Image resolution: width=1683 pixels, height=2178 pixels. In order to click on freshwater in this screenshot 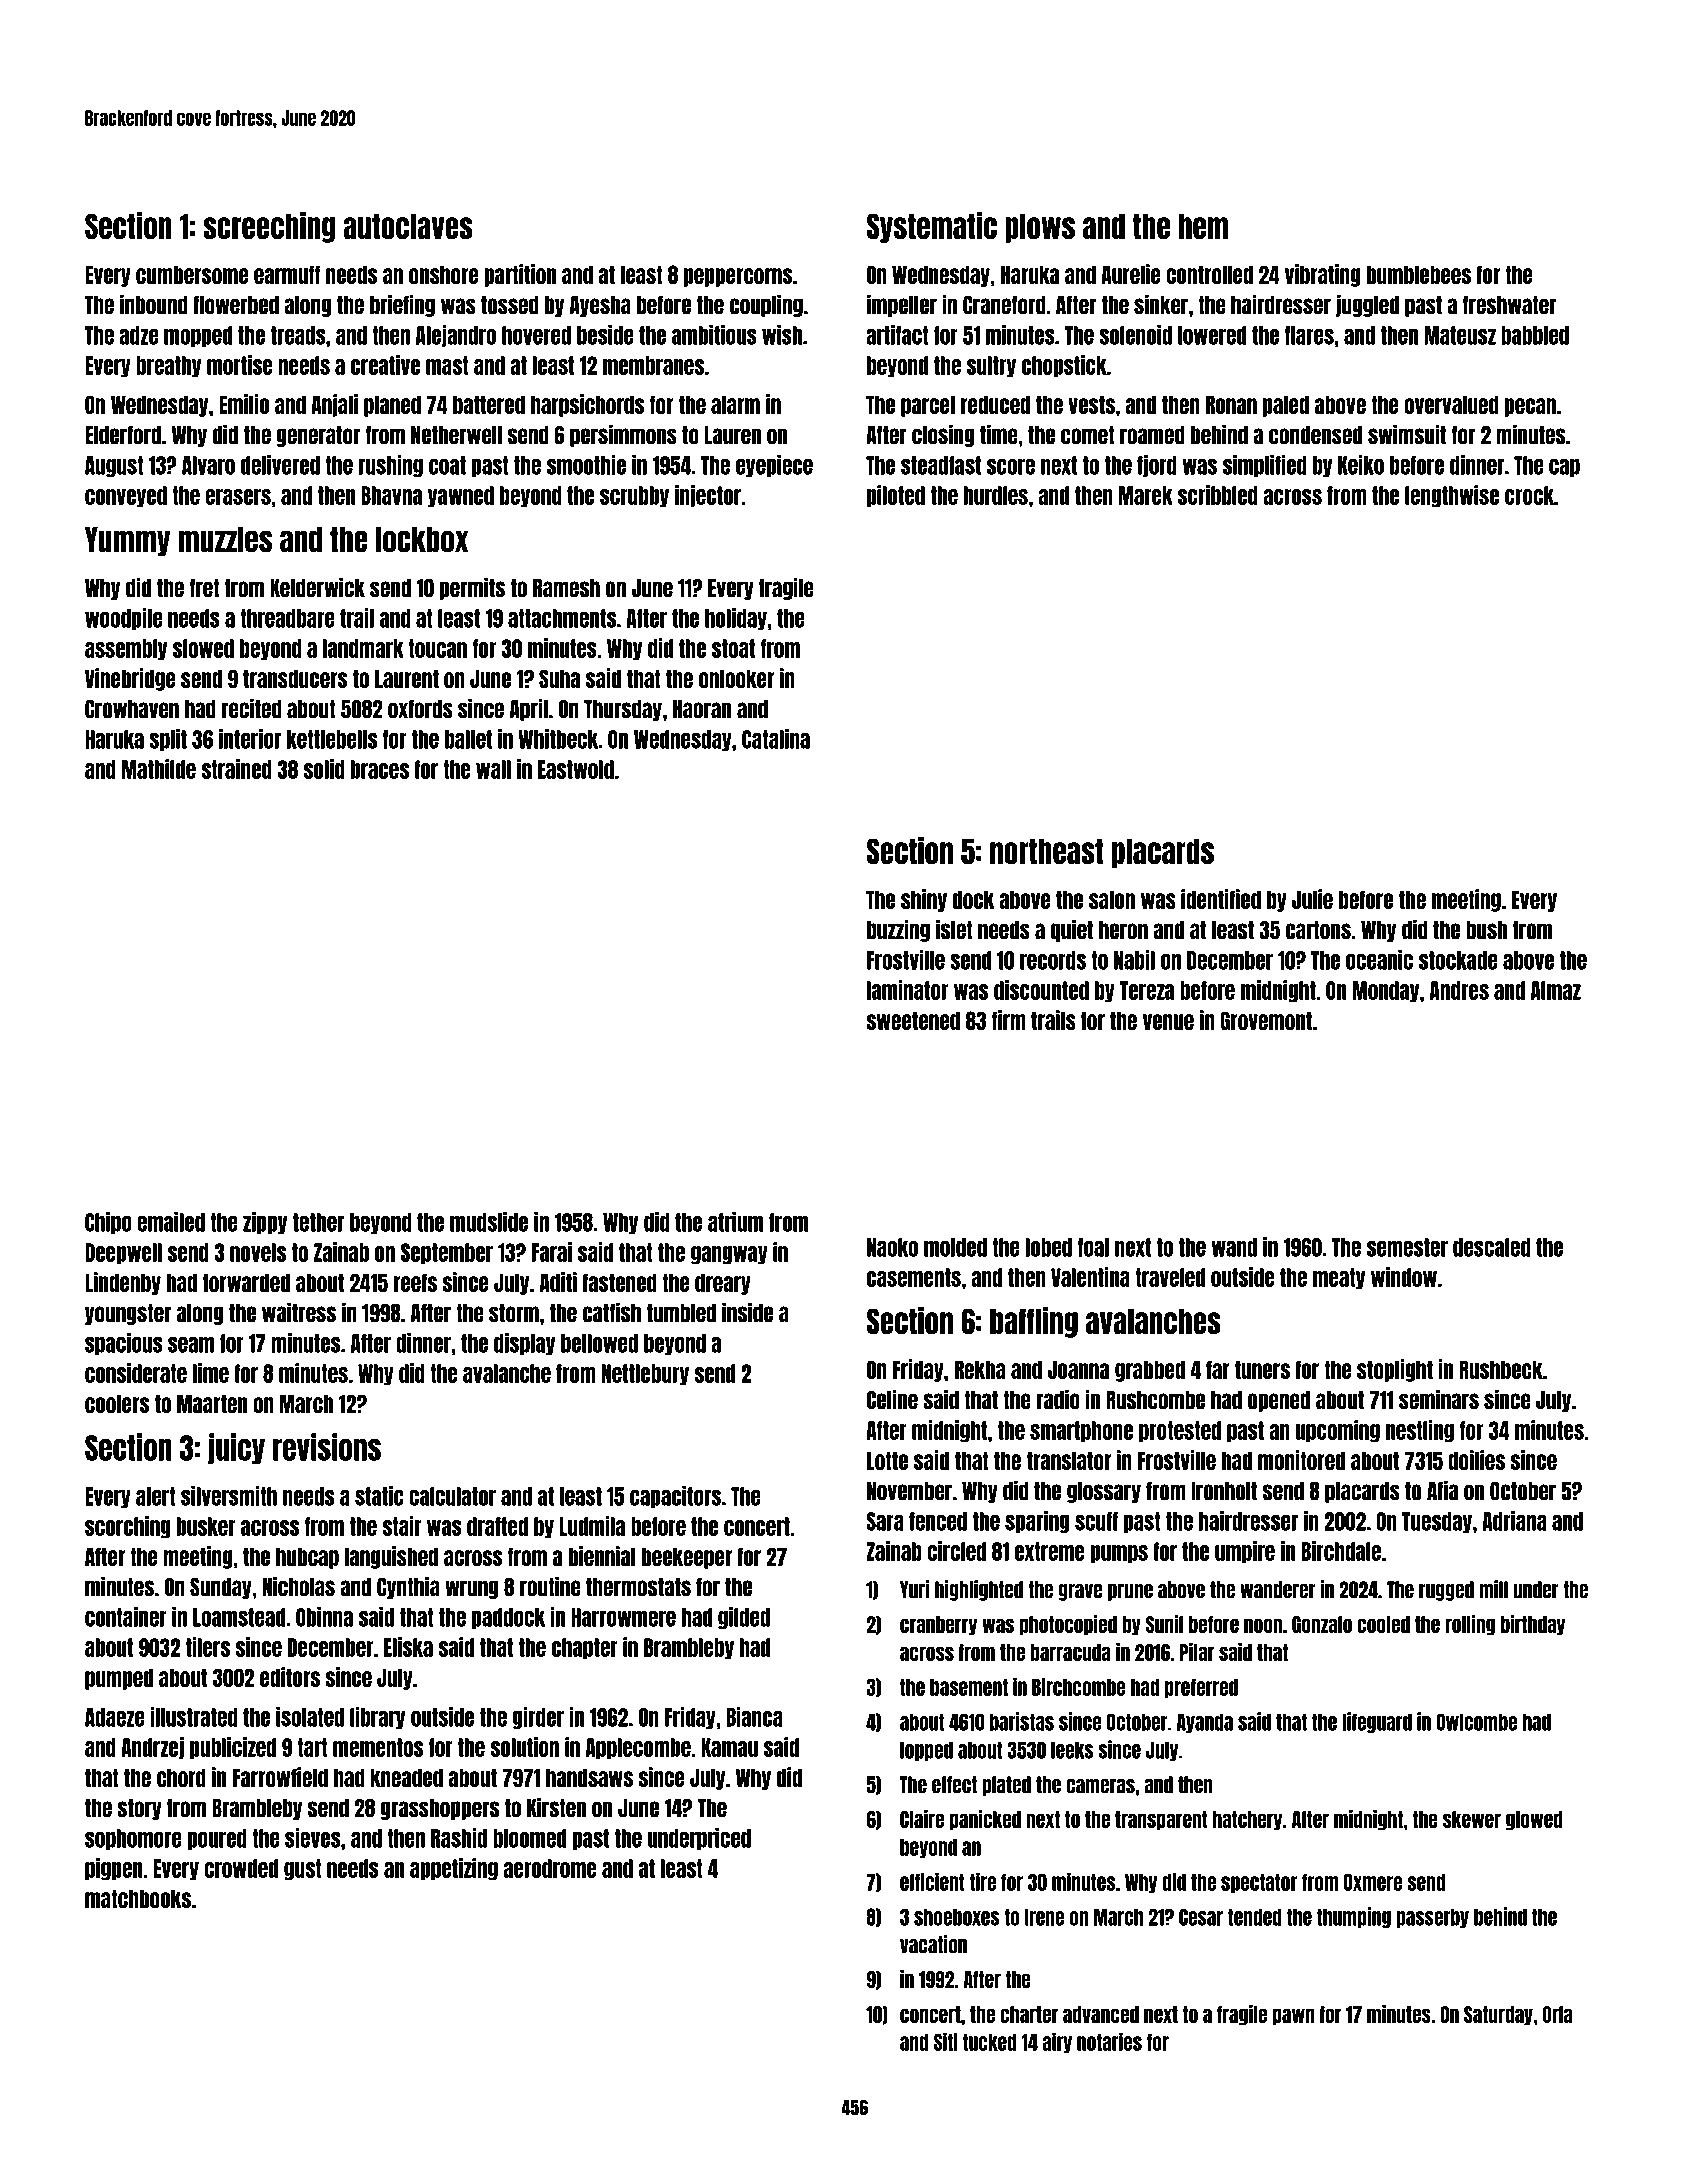, I will do `click(1510, 305)`.
